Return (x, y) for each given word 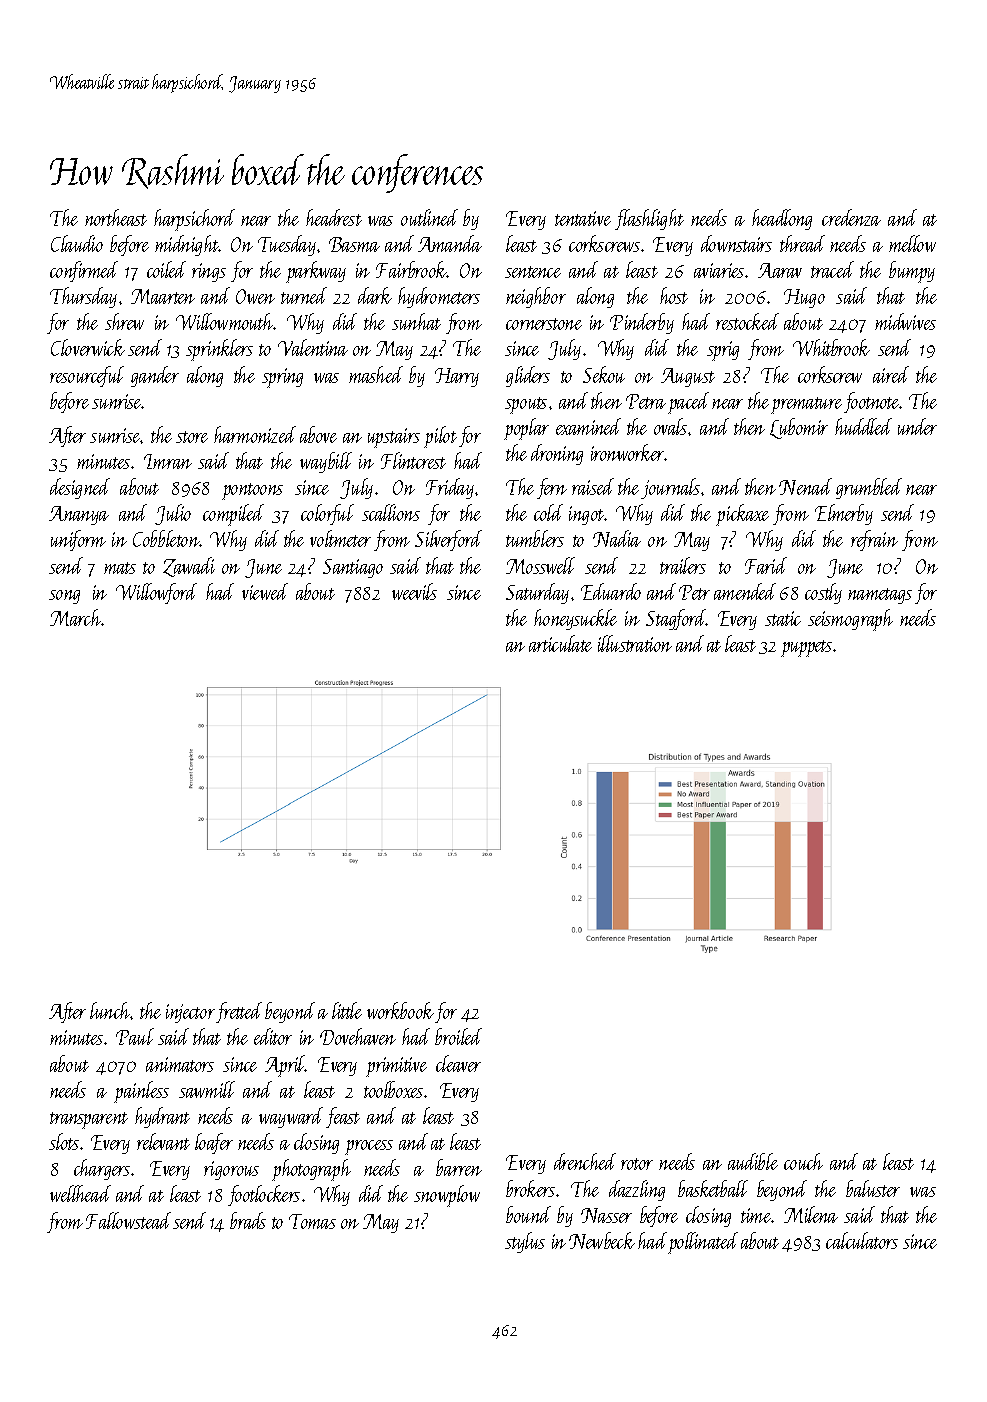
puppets (806, 648)
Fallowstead (128, 1220)
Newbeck (602, 1240)
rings (209, 272)
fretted (239, 1012)
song (64, 597)
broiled (458, 1036)
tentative (583, 218)
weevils (414, 591)
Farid (766, 565)
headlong (782, 219)
